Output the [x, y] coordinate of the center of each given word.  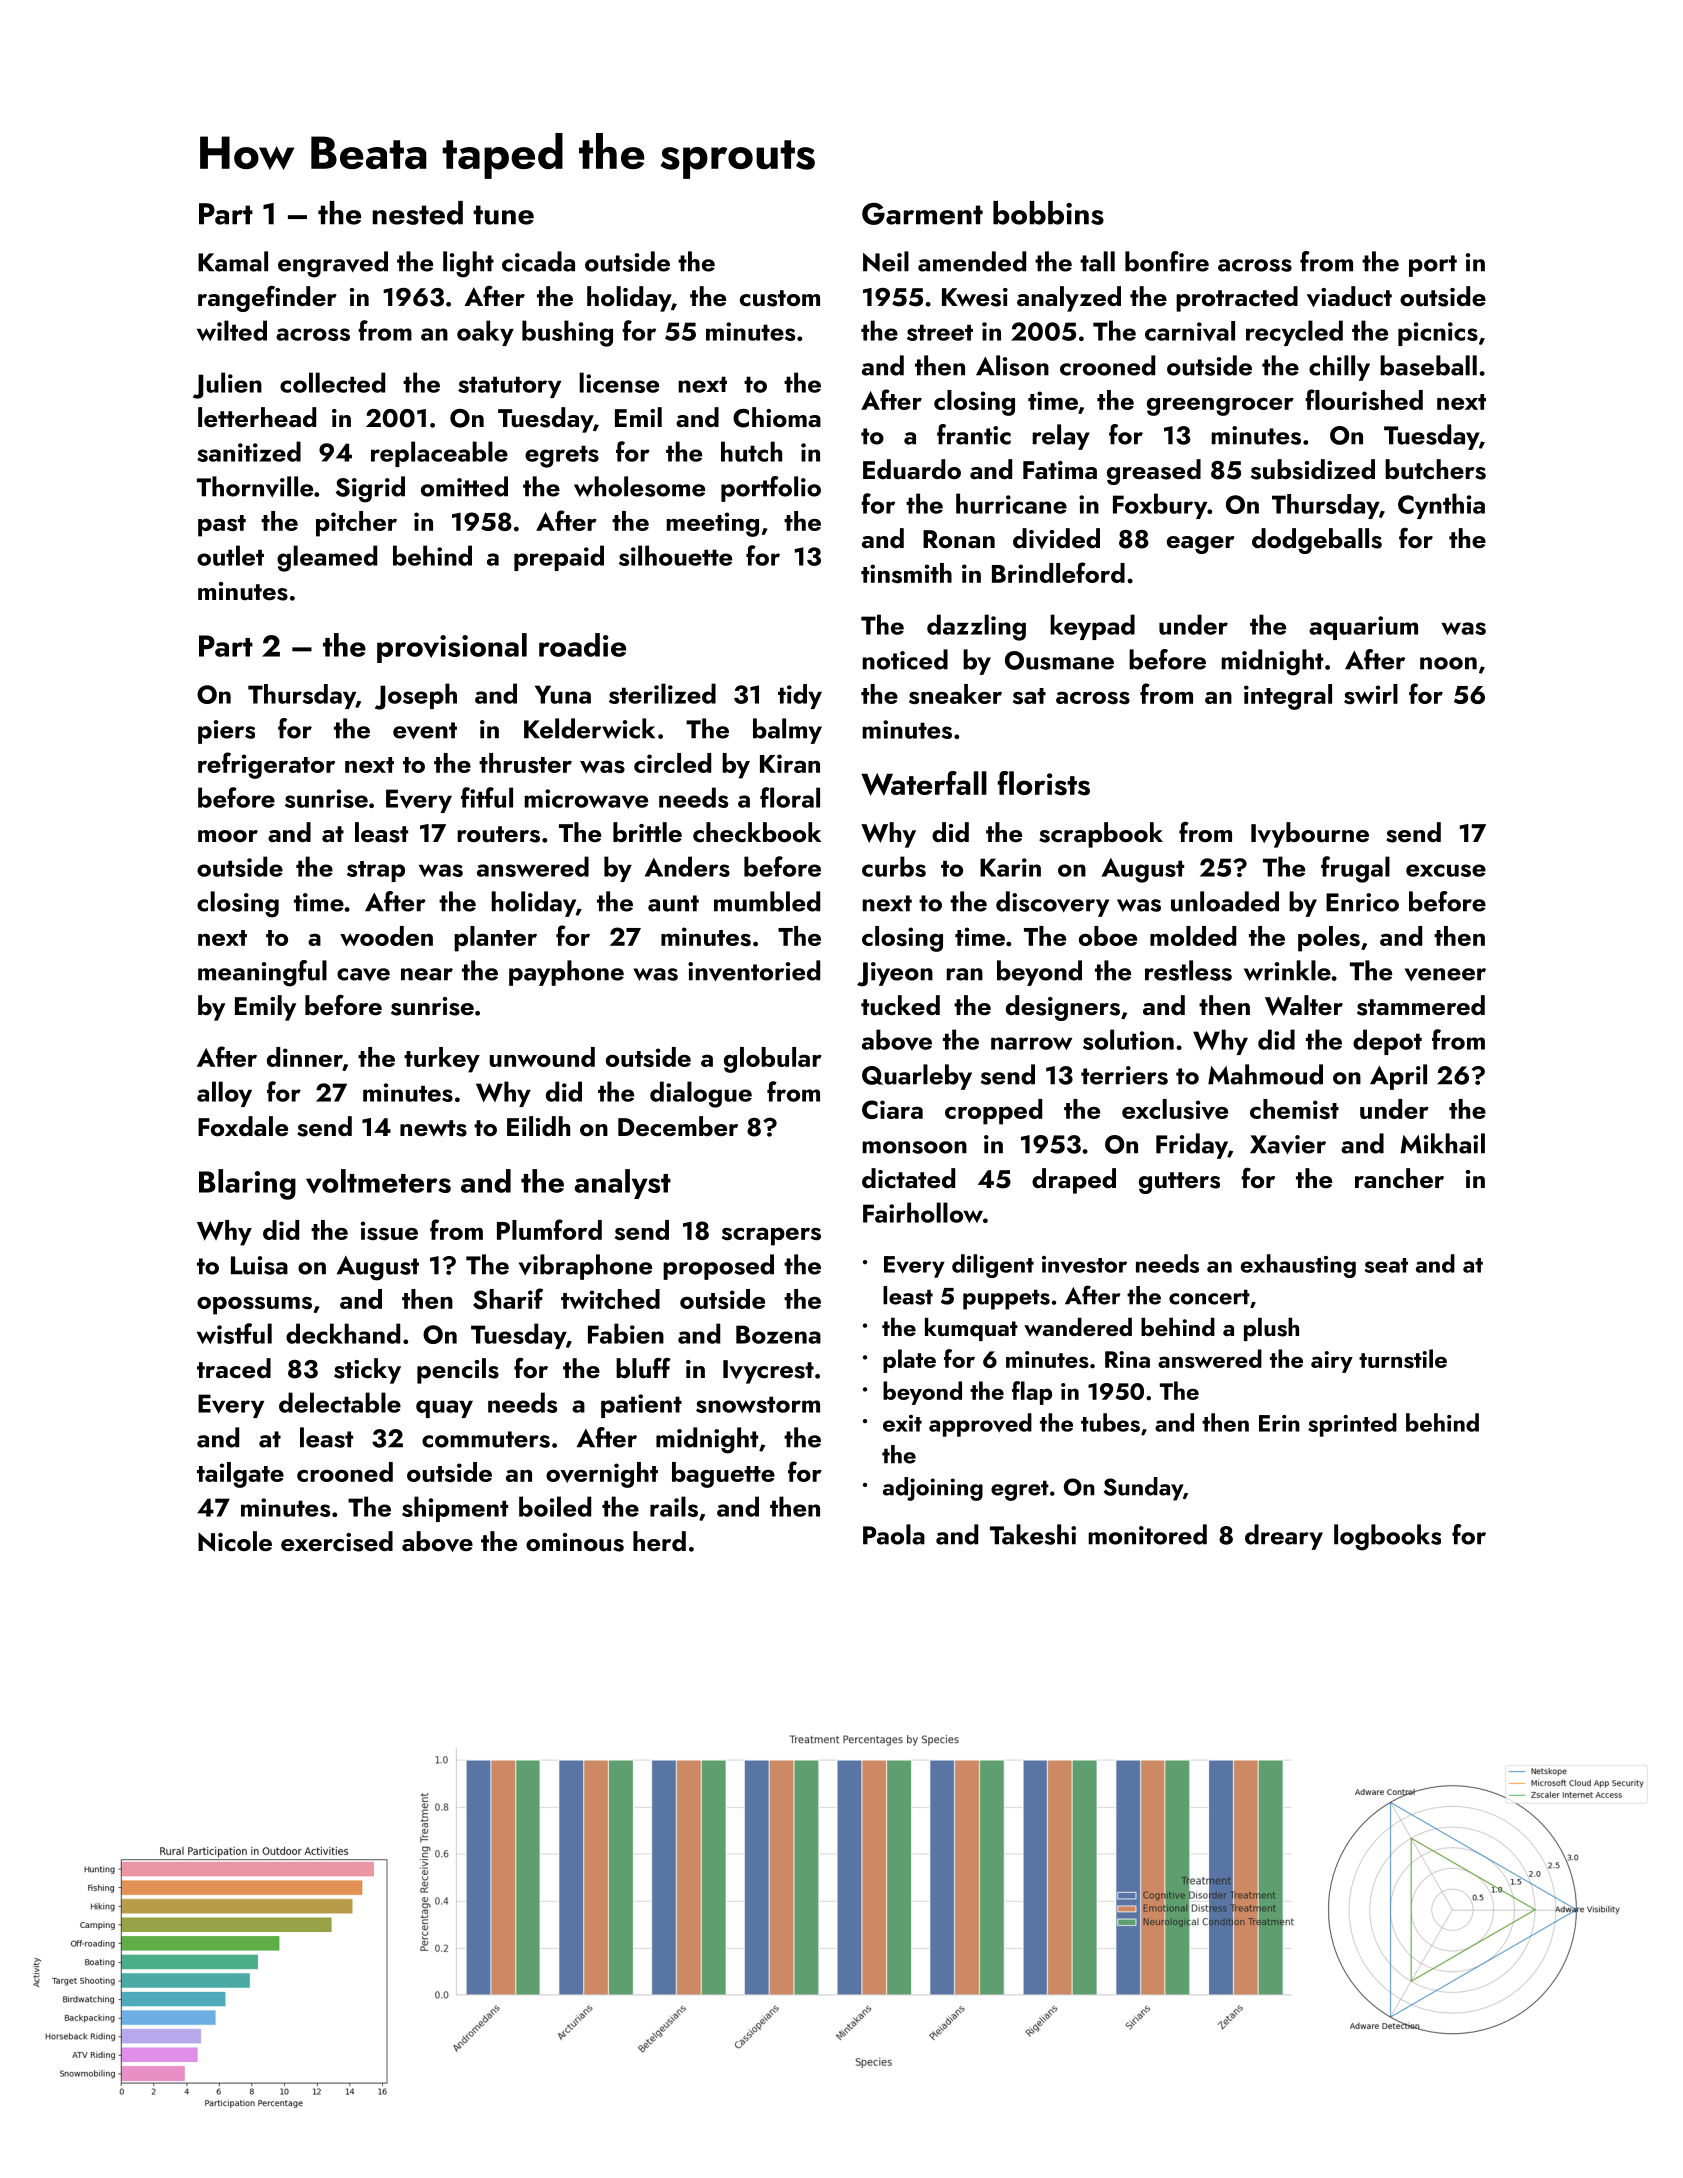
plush [1271, 1329]
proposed [718, 1267]
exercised [337, 1541]
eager [1201, 545]
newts [433, 1128]
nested [418, 213]
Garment [922, 214]
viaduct [1349, 296]
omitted [464, 486]
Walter [1304, 1005]
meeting [712, 524]
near [427, 974]
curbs [894, 866]
